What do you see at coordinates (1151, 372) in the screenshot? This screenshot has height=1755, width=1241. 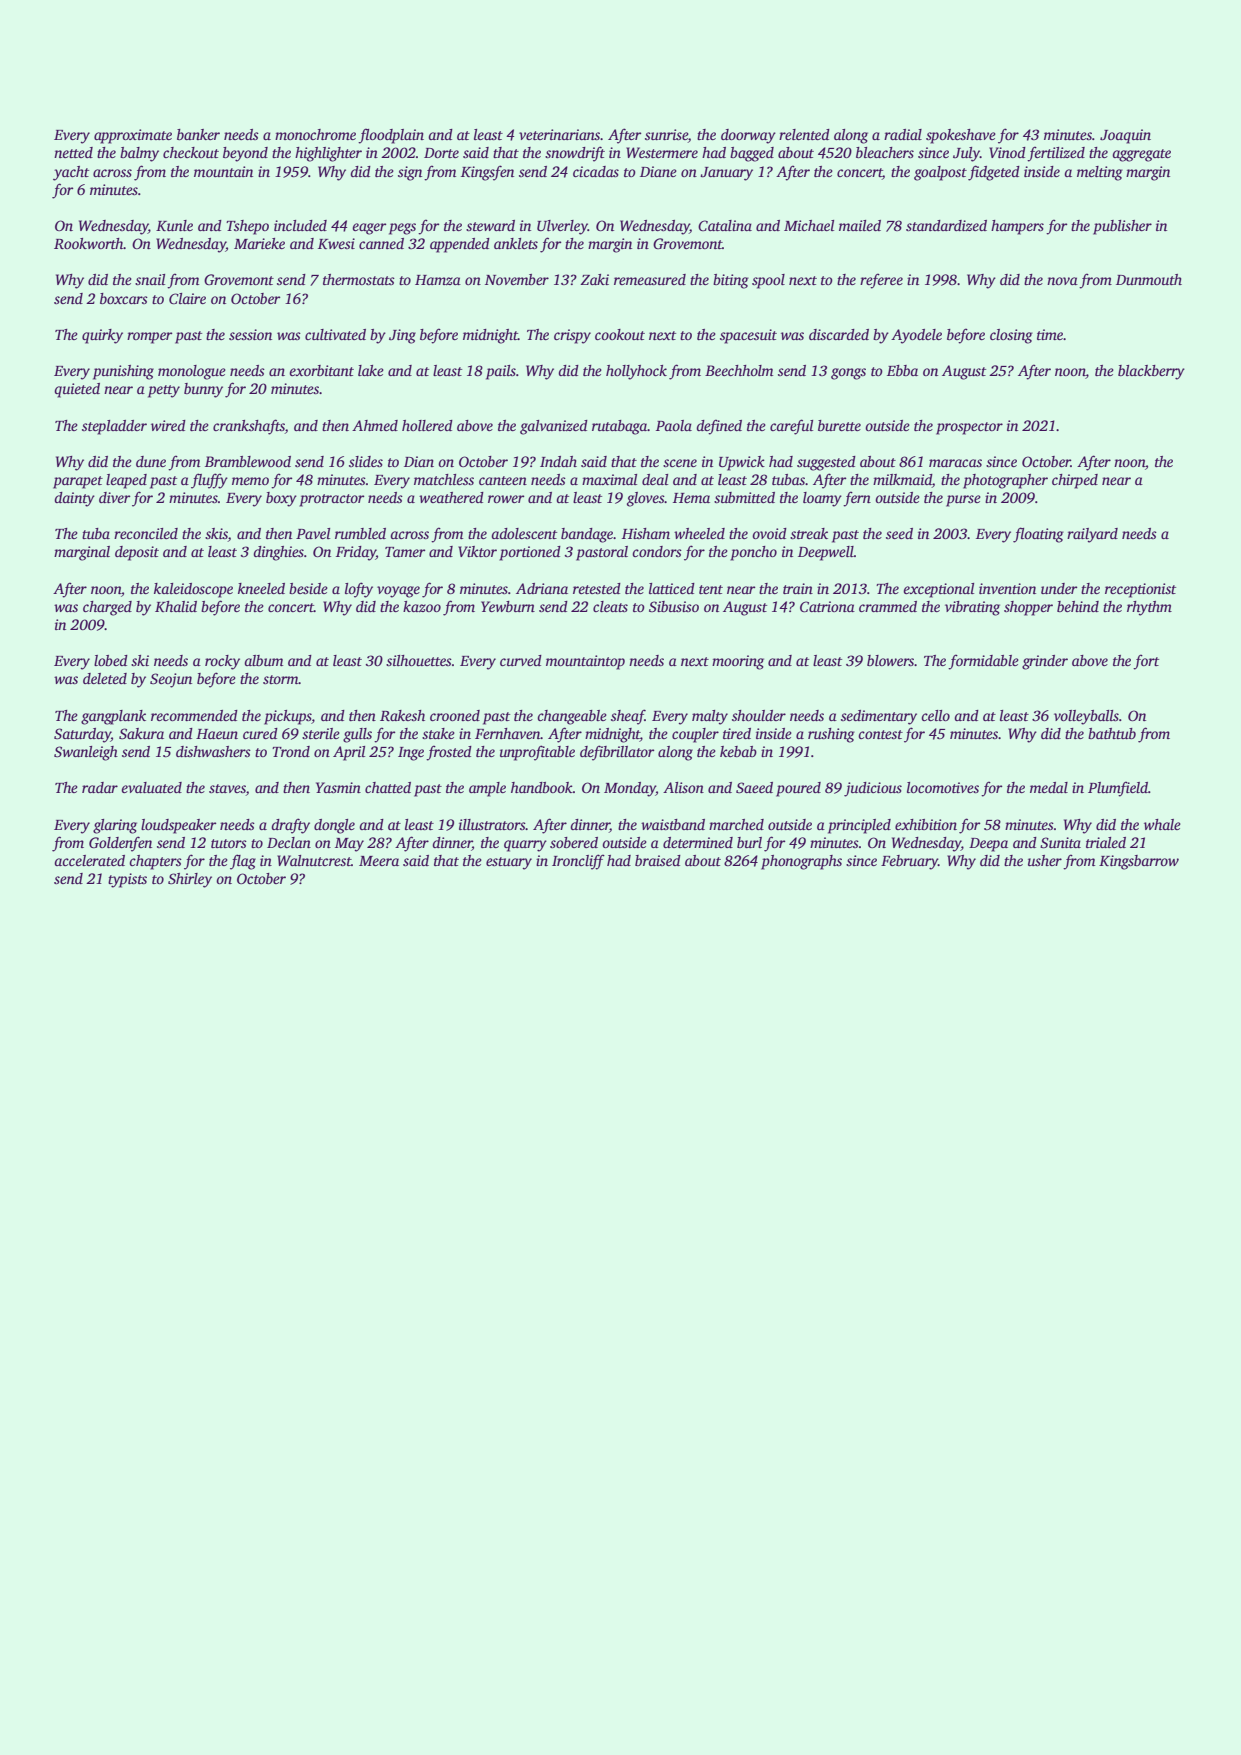 I see `blackberry` at bounding box center [1151, 372].
